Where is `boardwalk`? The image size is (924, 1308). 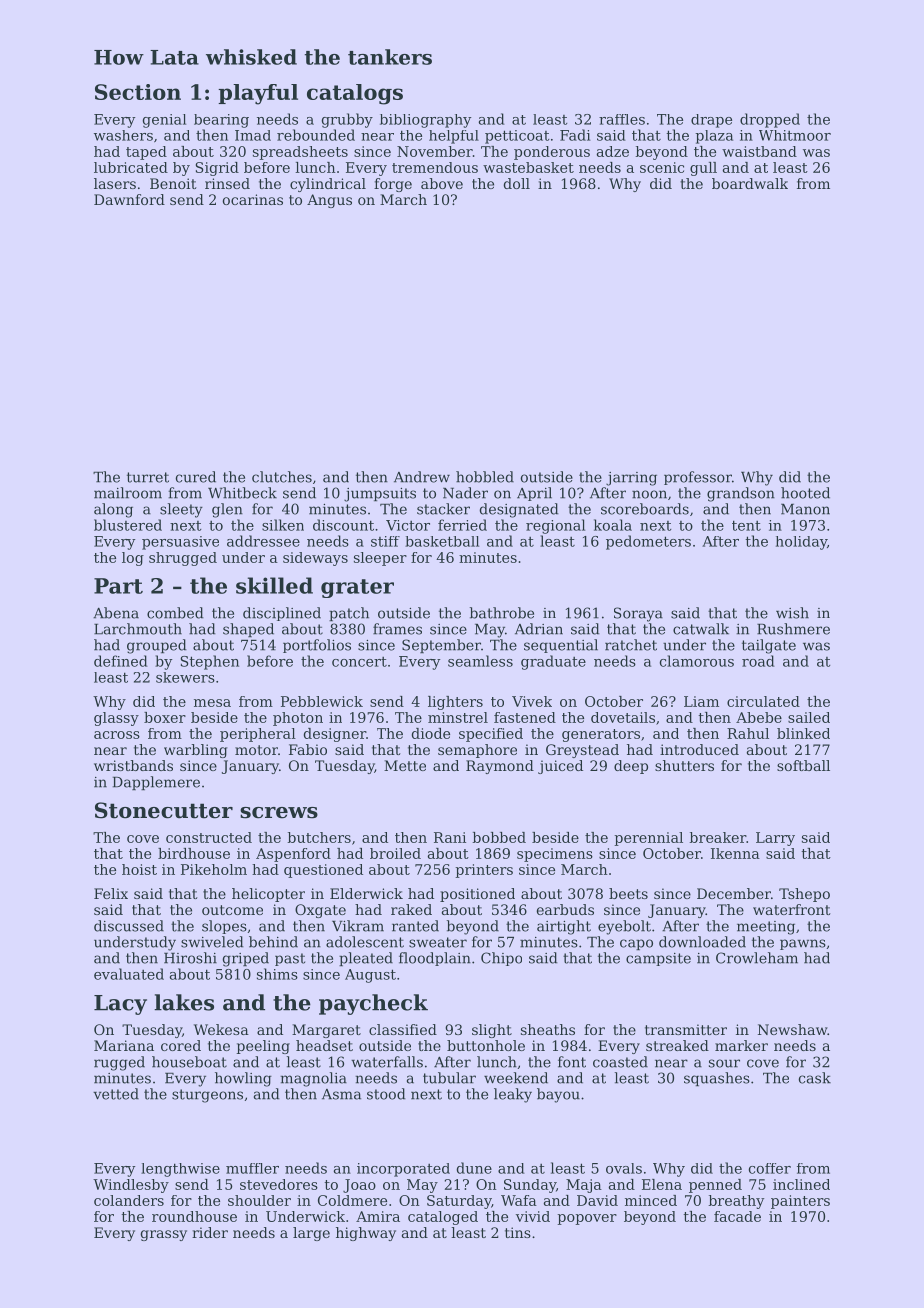 boardwalk is located at coordinates (750, 183).
